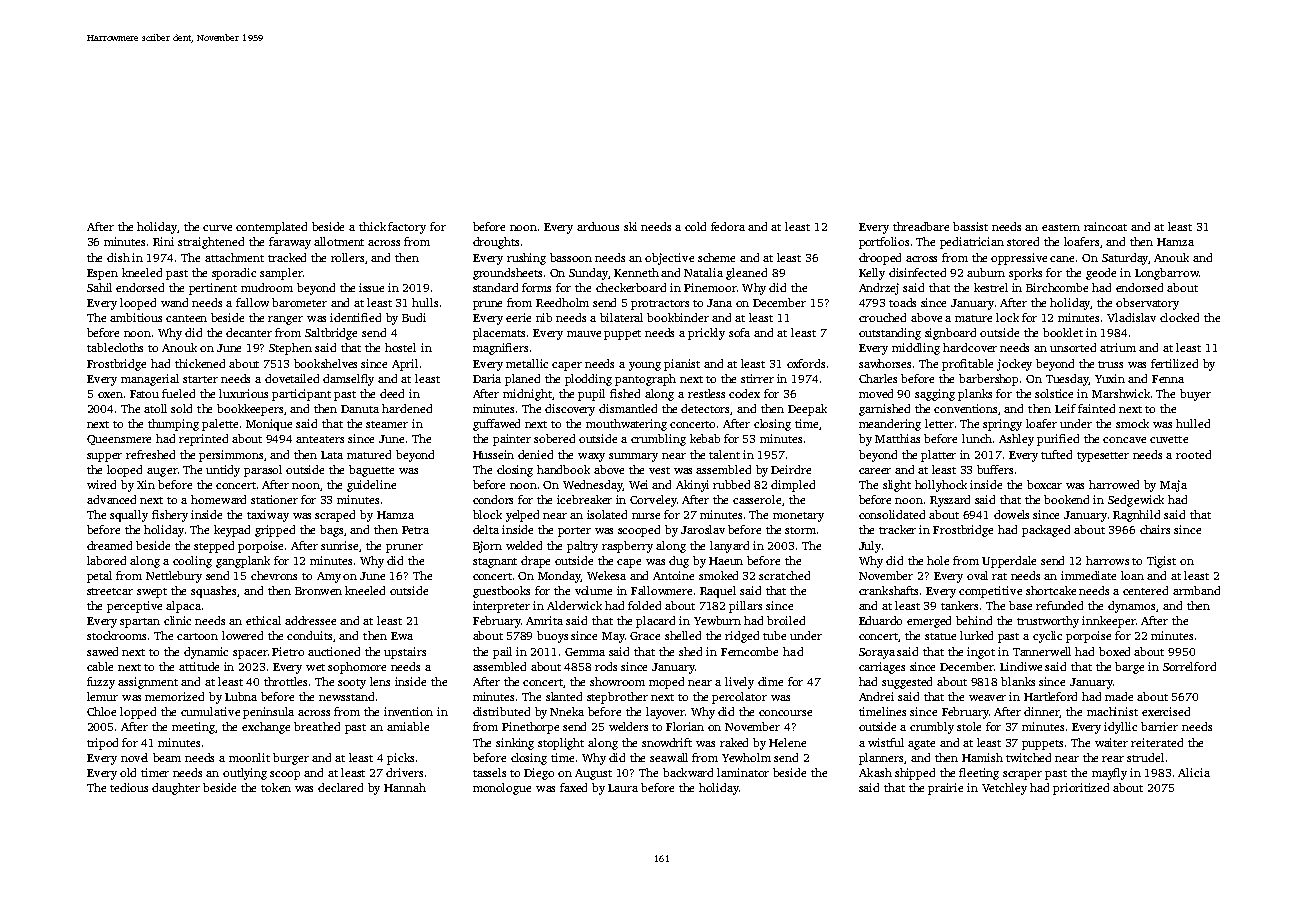  I want to click on innkeeper, so click(1108, 622).
